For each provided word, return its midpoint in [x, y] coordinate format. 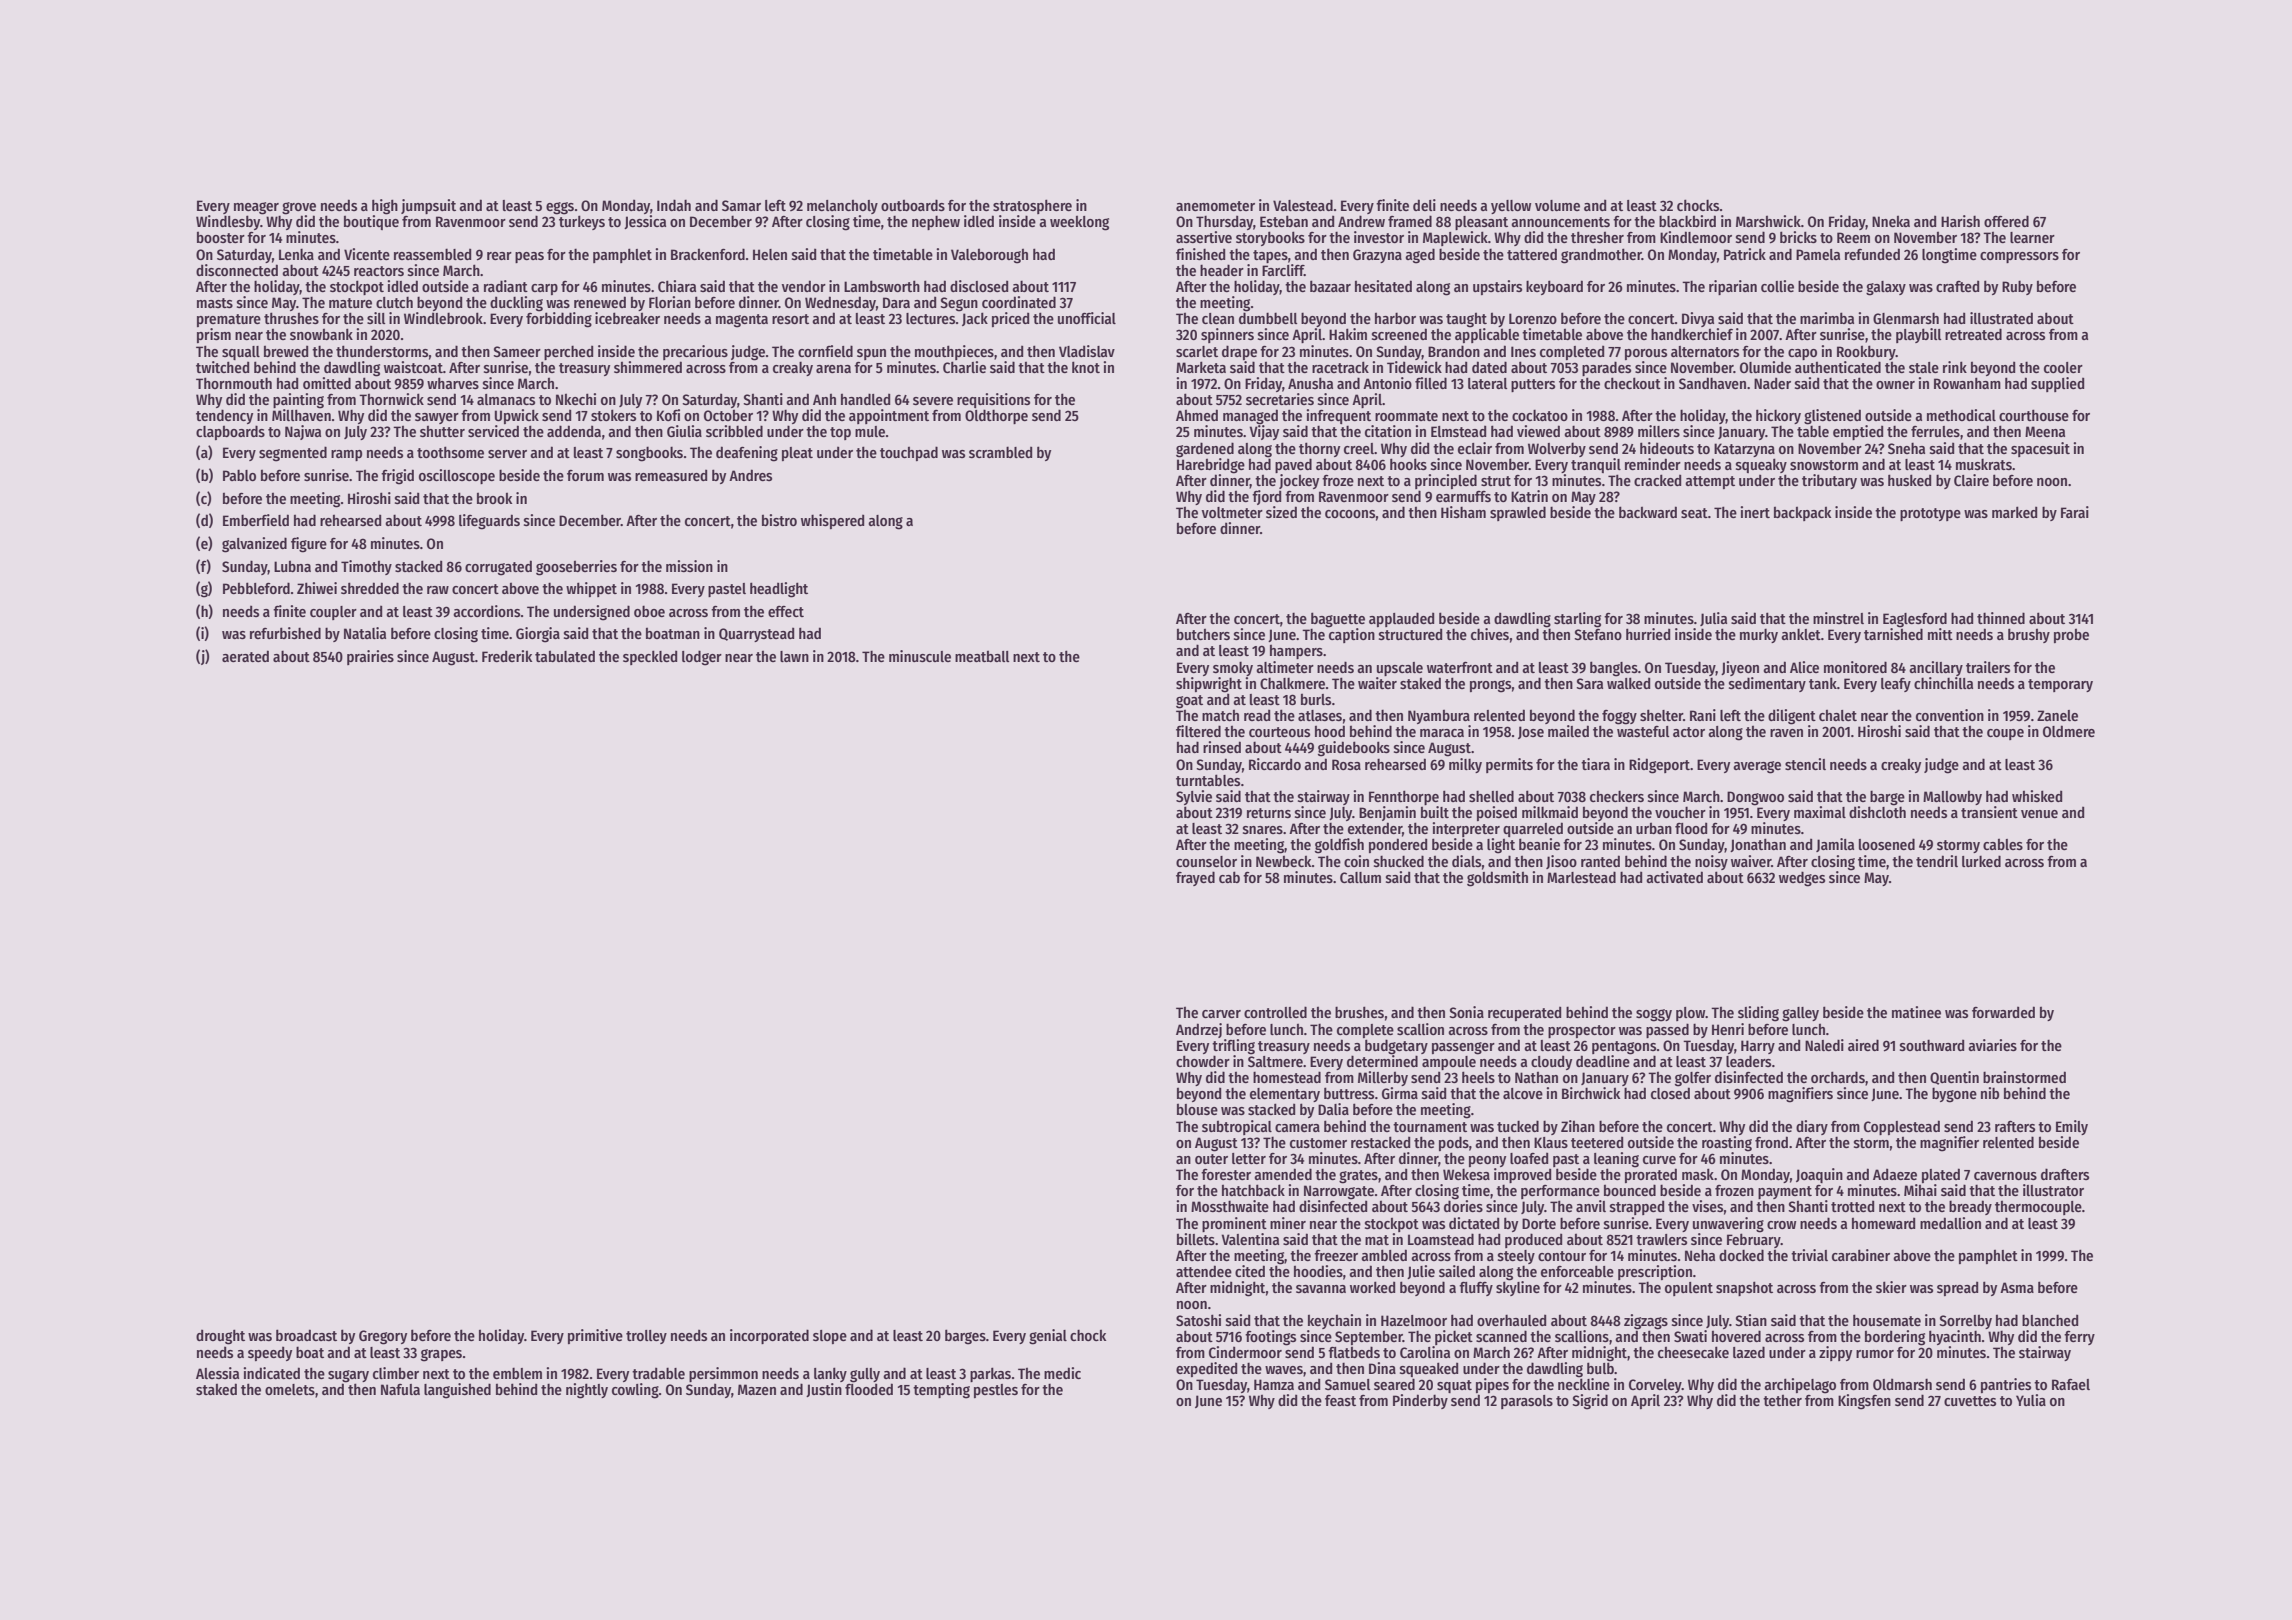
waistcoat [413, 367]
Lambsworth [882, 286]
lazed [1749, 1352]
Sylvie [1194, 797]
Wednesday [840, 303]
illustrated [2001, 318]
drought [220, 1337]
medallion [1950, 1223]
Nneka [1891, 221]
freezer [1336, 1255]
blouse [1197, 1109]
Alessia [217, 1373]
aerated [245, 656]
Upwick [517, 416]
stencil [1805, 764]
